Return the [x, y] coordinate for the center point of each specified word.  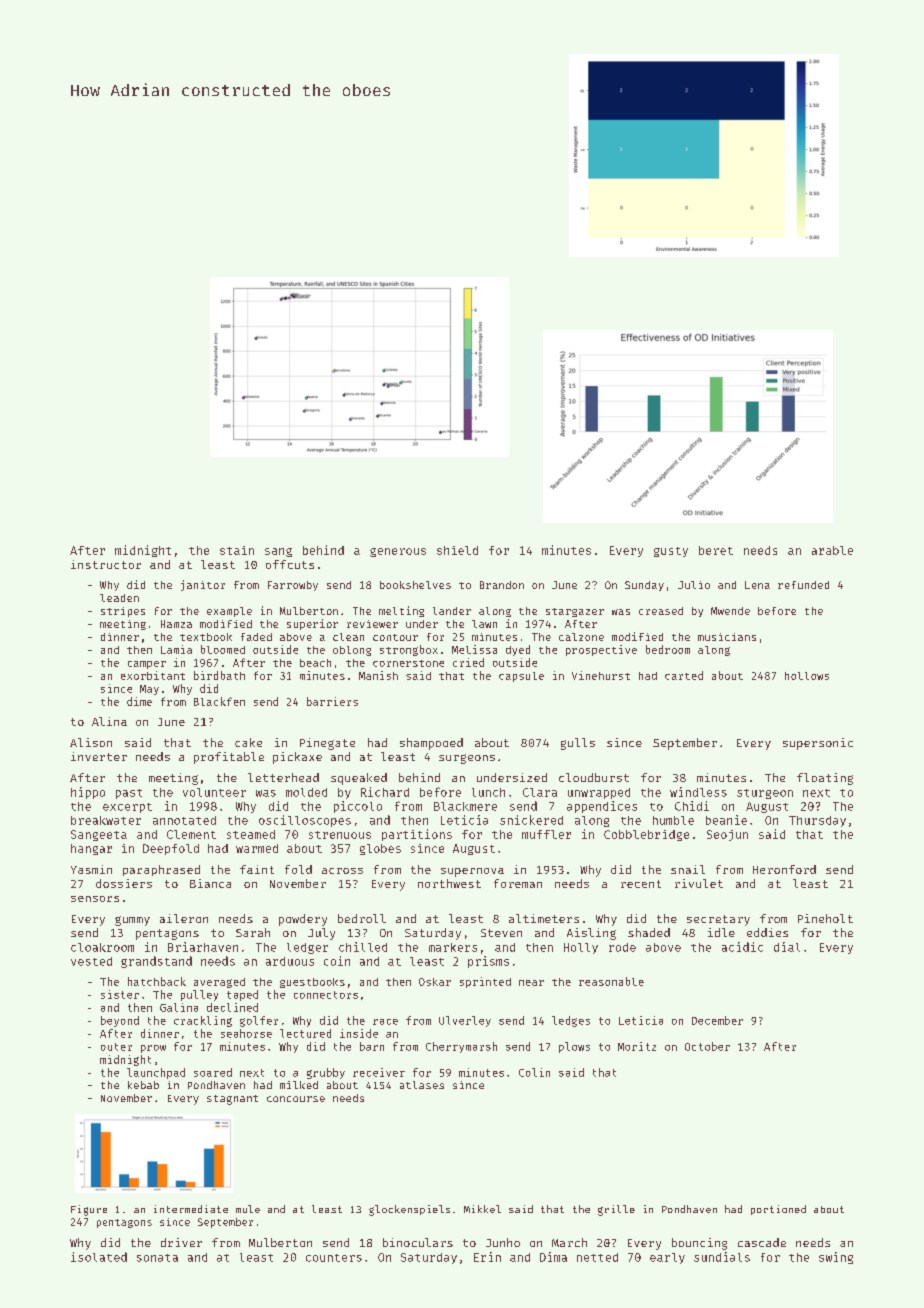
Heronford [784, 869]
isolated [99, 1257]
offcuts [290, 564]
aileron [184, 918]
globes [380, 849]
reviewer [372, 624]
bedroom [668, 649]
